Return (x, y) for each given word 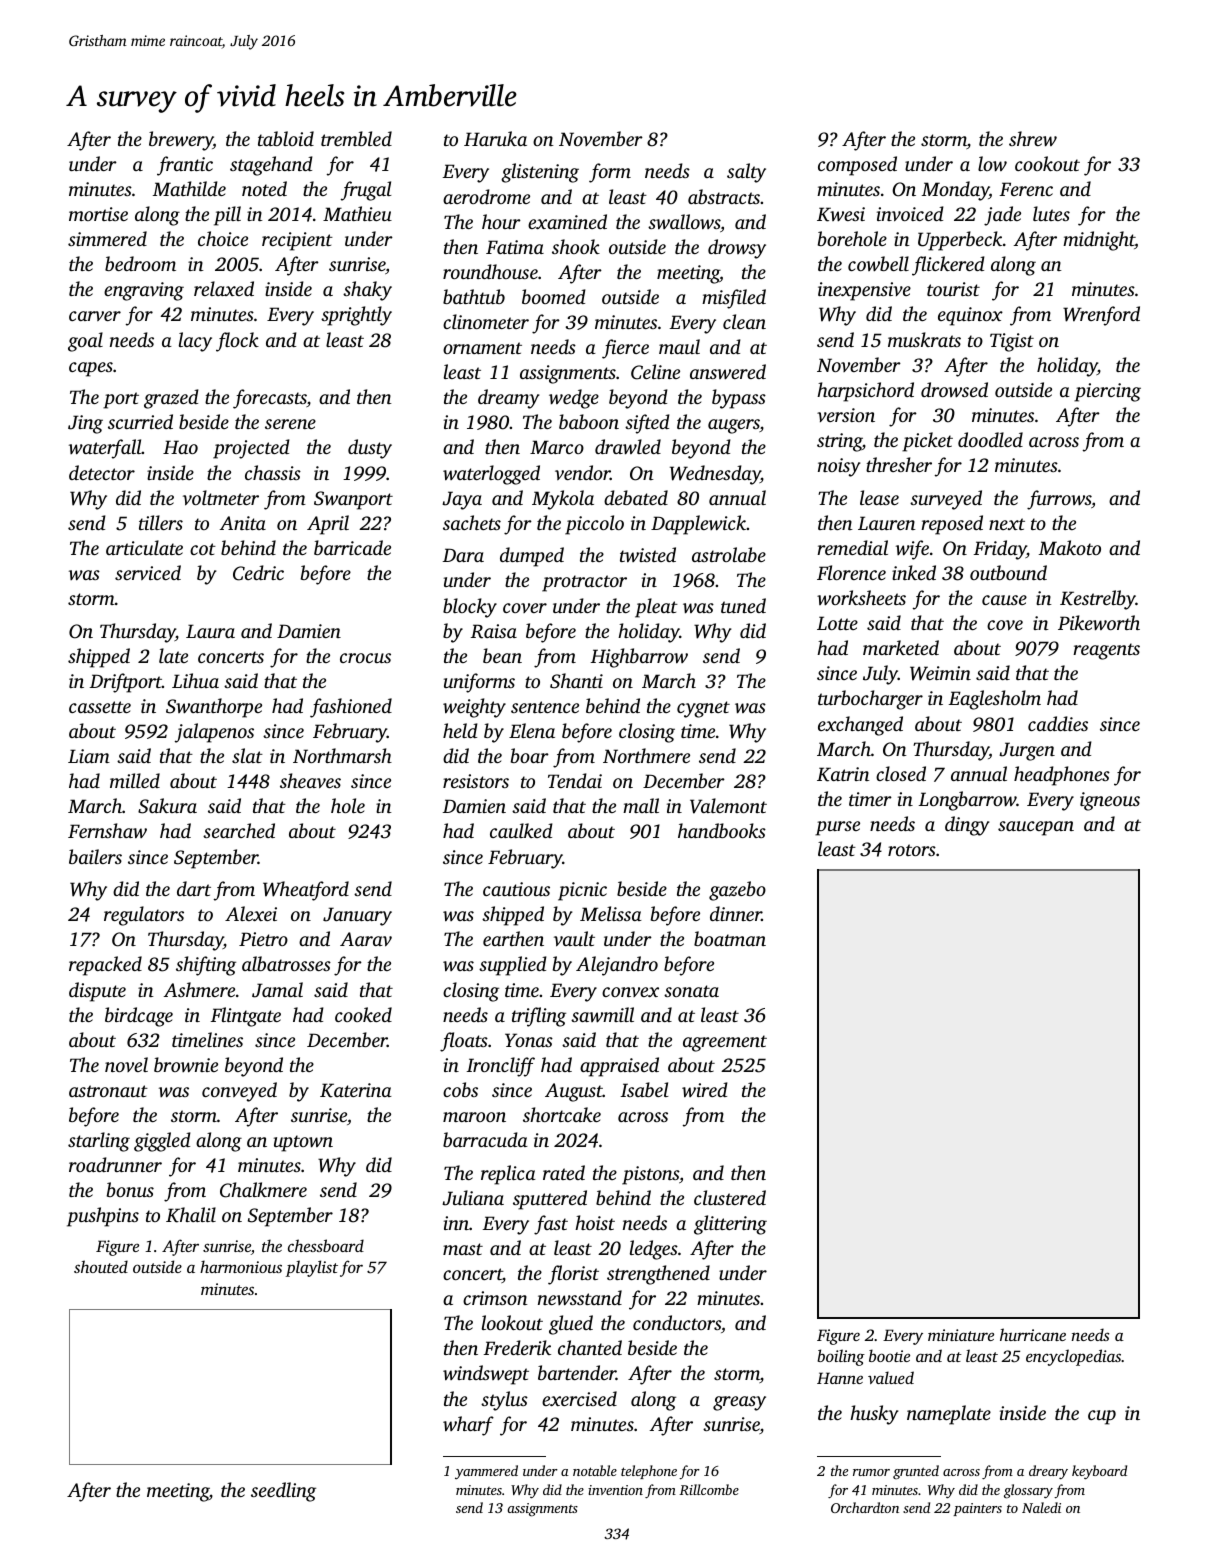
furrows (1059, 500)
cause (1004, 600)
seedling (283, 1492)
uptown (303, 1143)
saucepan (1036, 828)
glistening (540, 173)
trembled (356, 138)
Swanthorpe (214, 708)
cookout (1047, 163)
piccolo (594, 525)
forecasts (270, 399)
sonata (691, 991)
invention (615, 1490)
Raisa (494, 631)
